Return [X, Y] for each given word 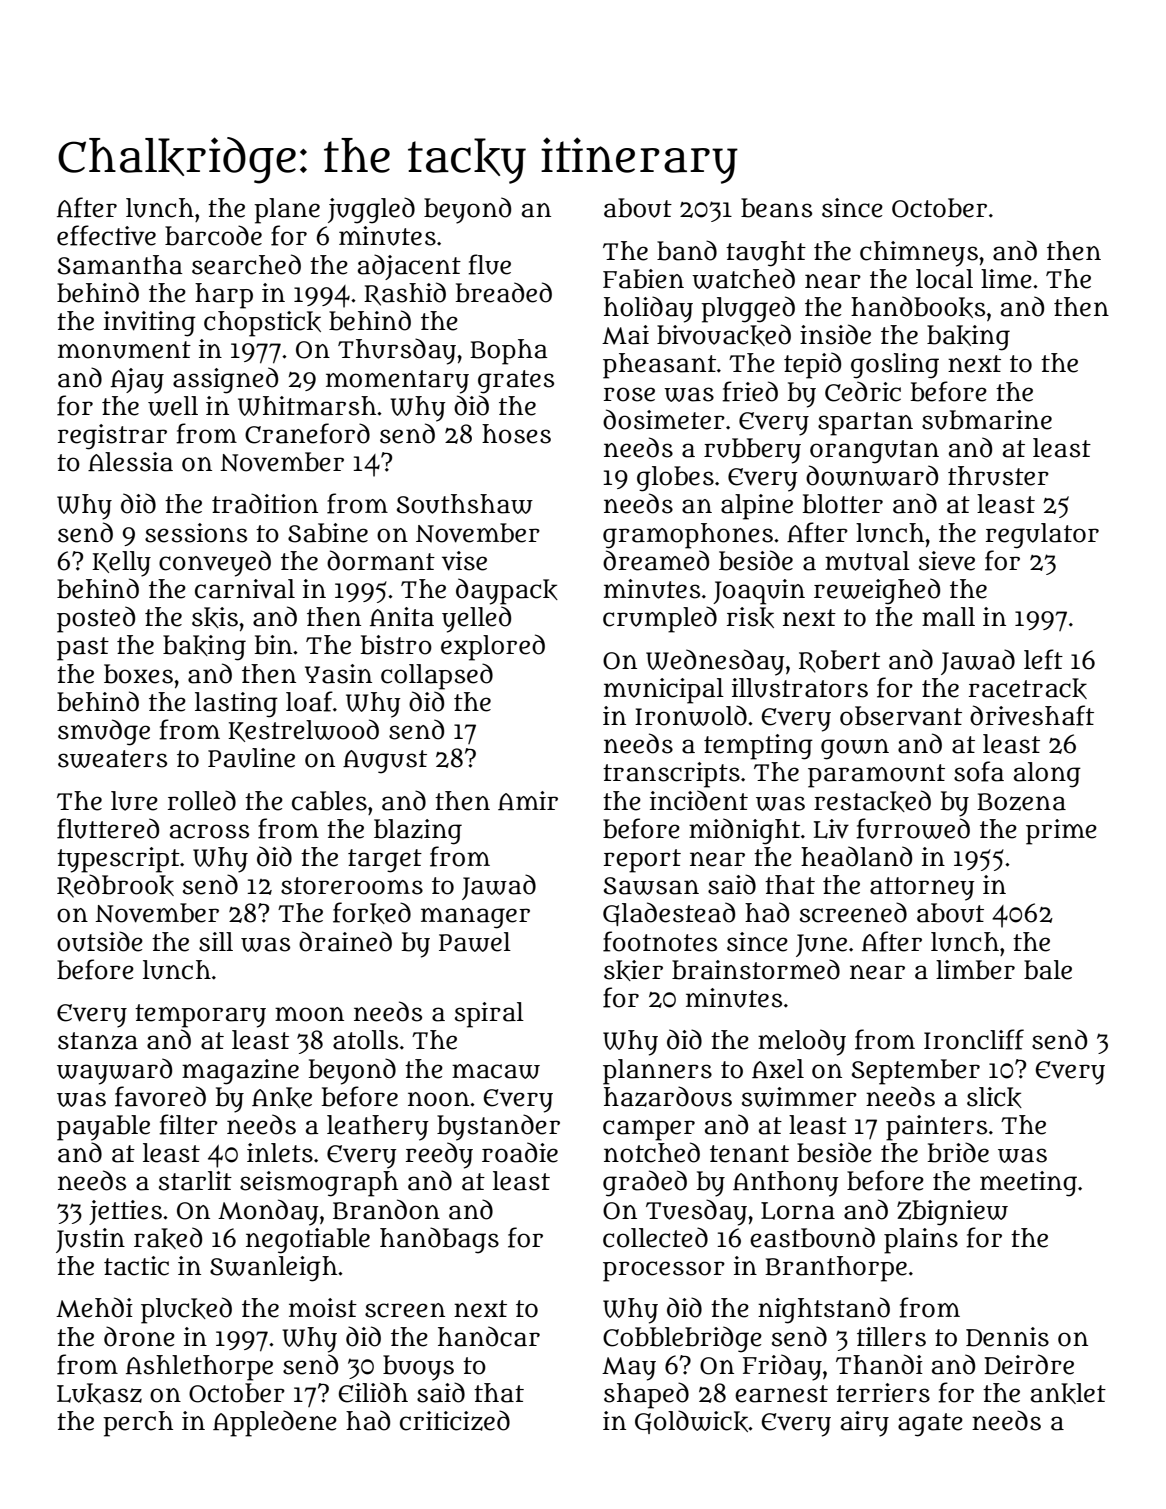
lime [1006, 279]
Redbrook [115, 886]
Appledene [275, 1423]
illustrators [800, 688]
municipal [664, 691]
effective [106, 235]
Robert [839, 661]
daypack [507, 591]
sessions [196, 533]
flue [489, 264]
